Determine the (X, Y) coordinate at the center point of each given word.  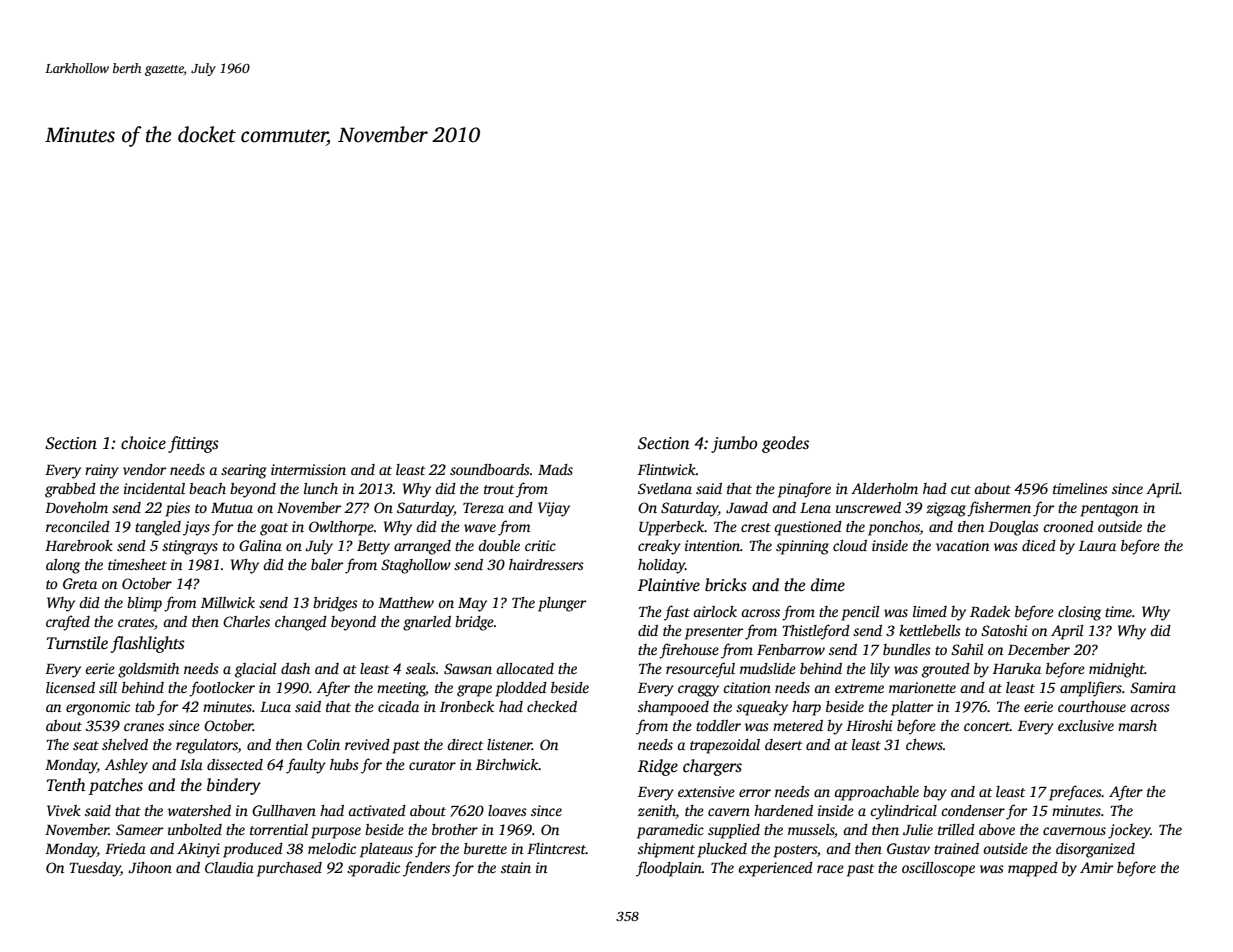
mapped (1033, 869)
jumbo (734, 444)
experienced (775, 869)
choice (143, 443)
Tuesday (95, 869)
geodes (785, 444)
